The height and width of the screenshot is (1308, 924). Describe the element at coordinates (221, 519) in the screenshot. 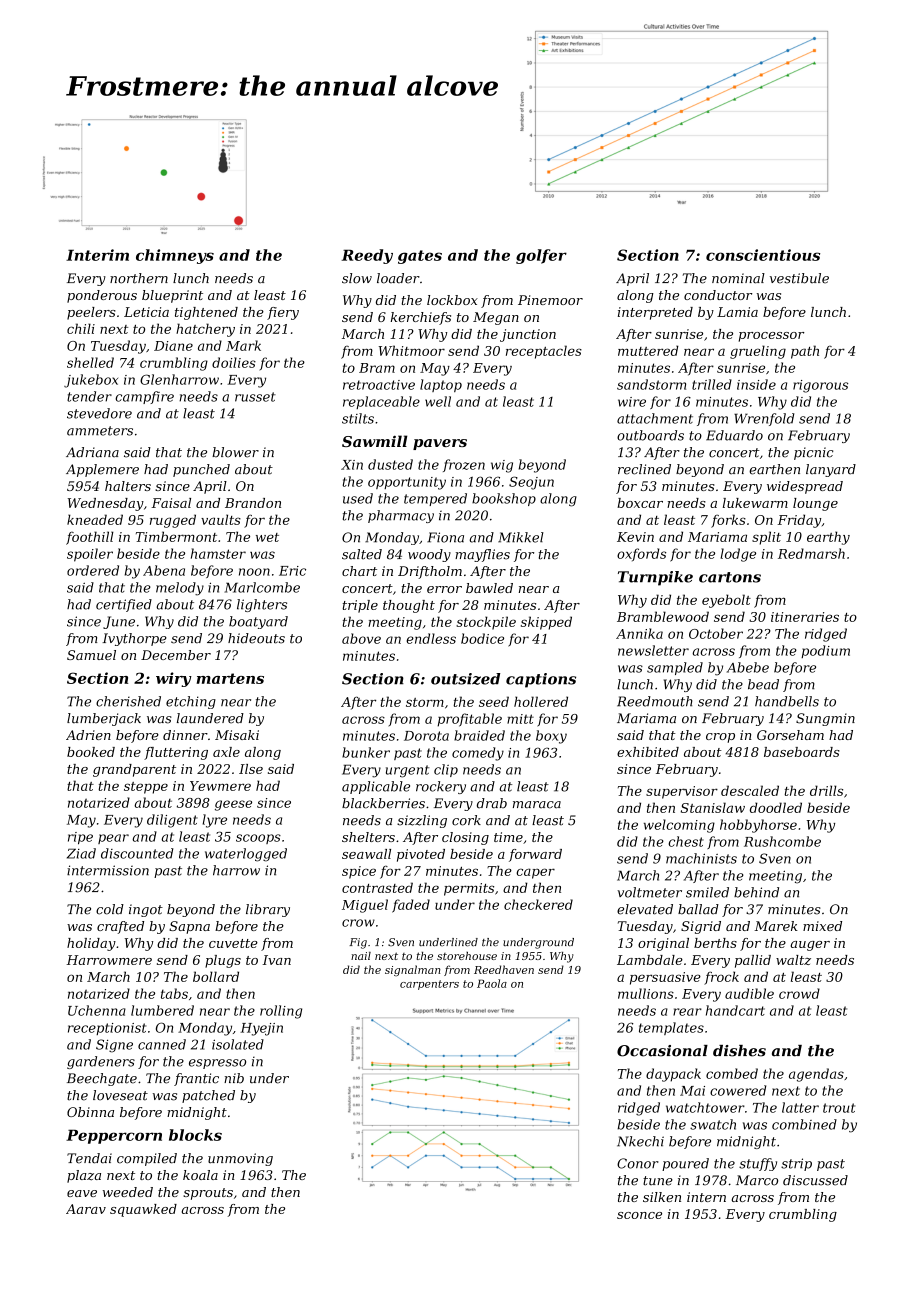

I see `vaults` at that location.
